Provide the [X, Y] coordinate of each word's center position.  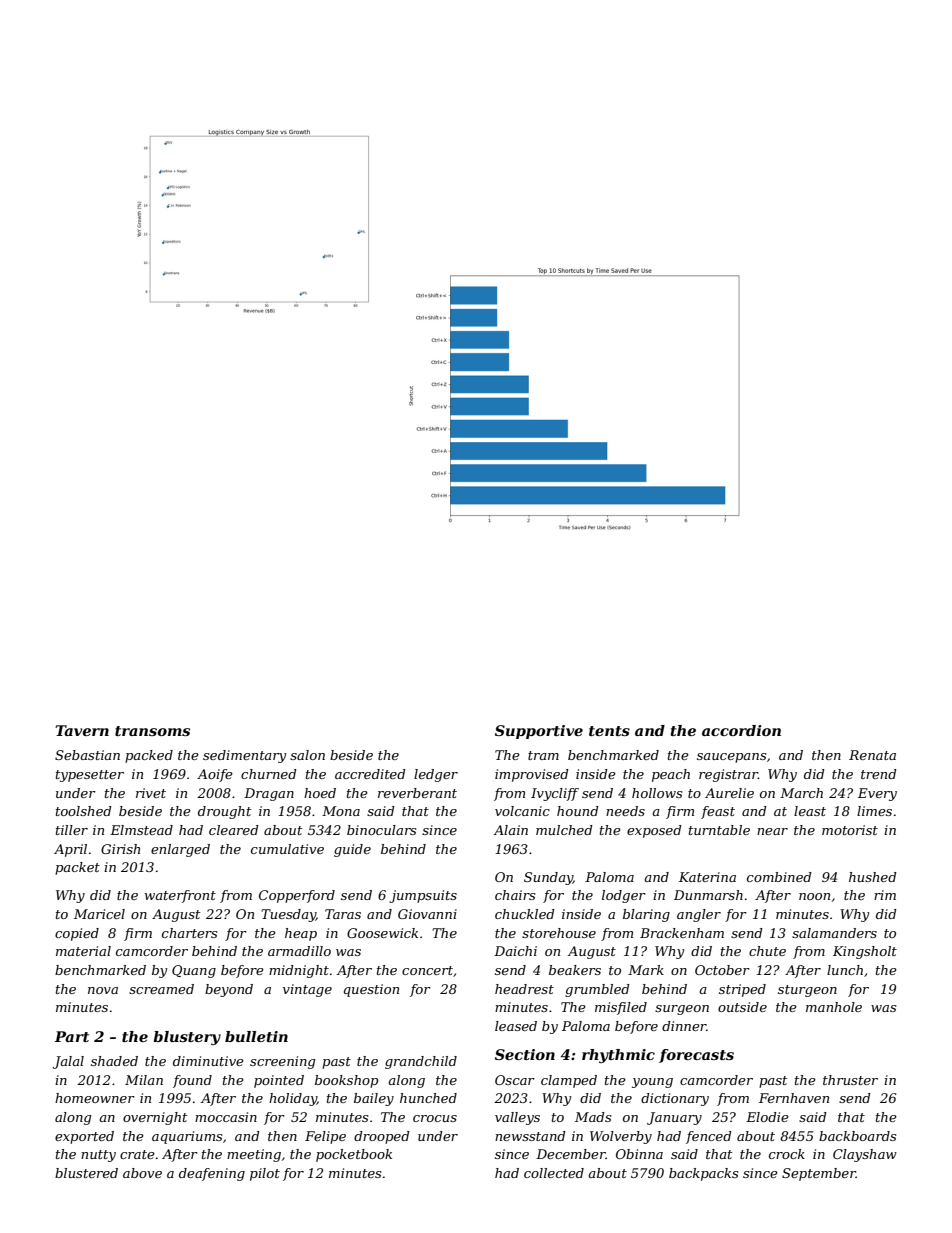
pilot [265, 1174]
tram [543, 755]
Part [71, 1036]
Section [525, 1054]
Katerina [707, 877]
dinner [684, 1026]
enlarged [180, 850]
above [142, 1173]
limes [874, 811]
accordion [741, 730]
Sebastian [87, 755]
